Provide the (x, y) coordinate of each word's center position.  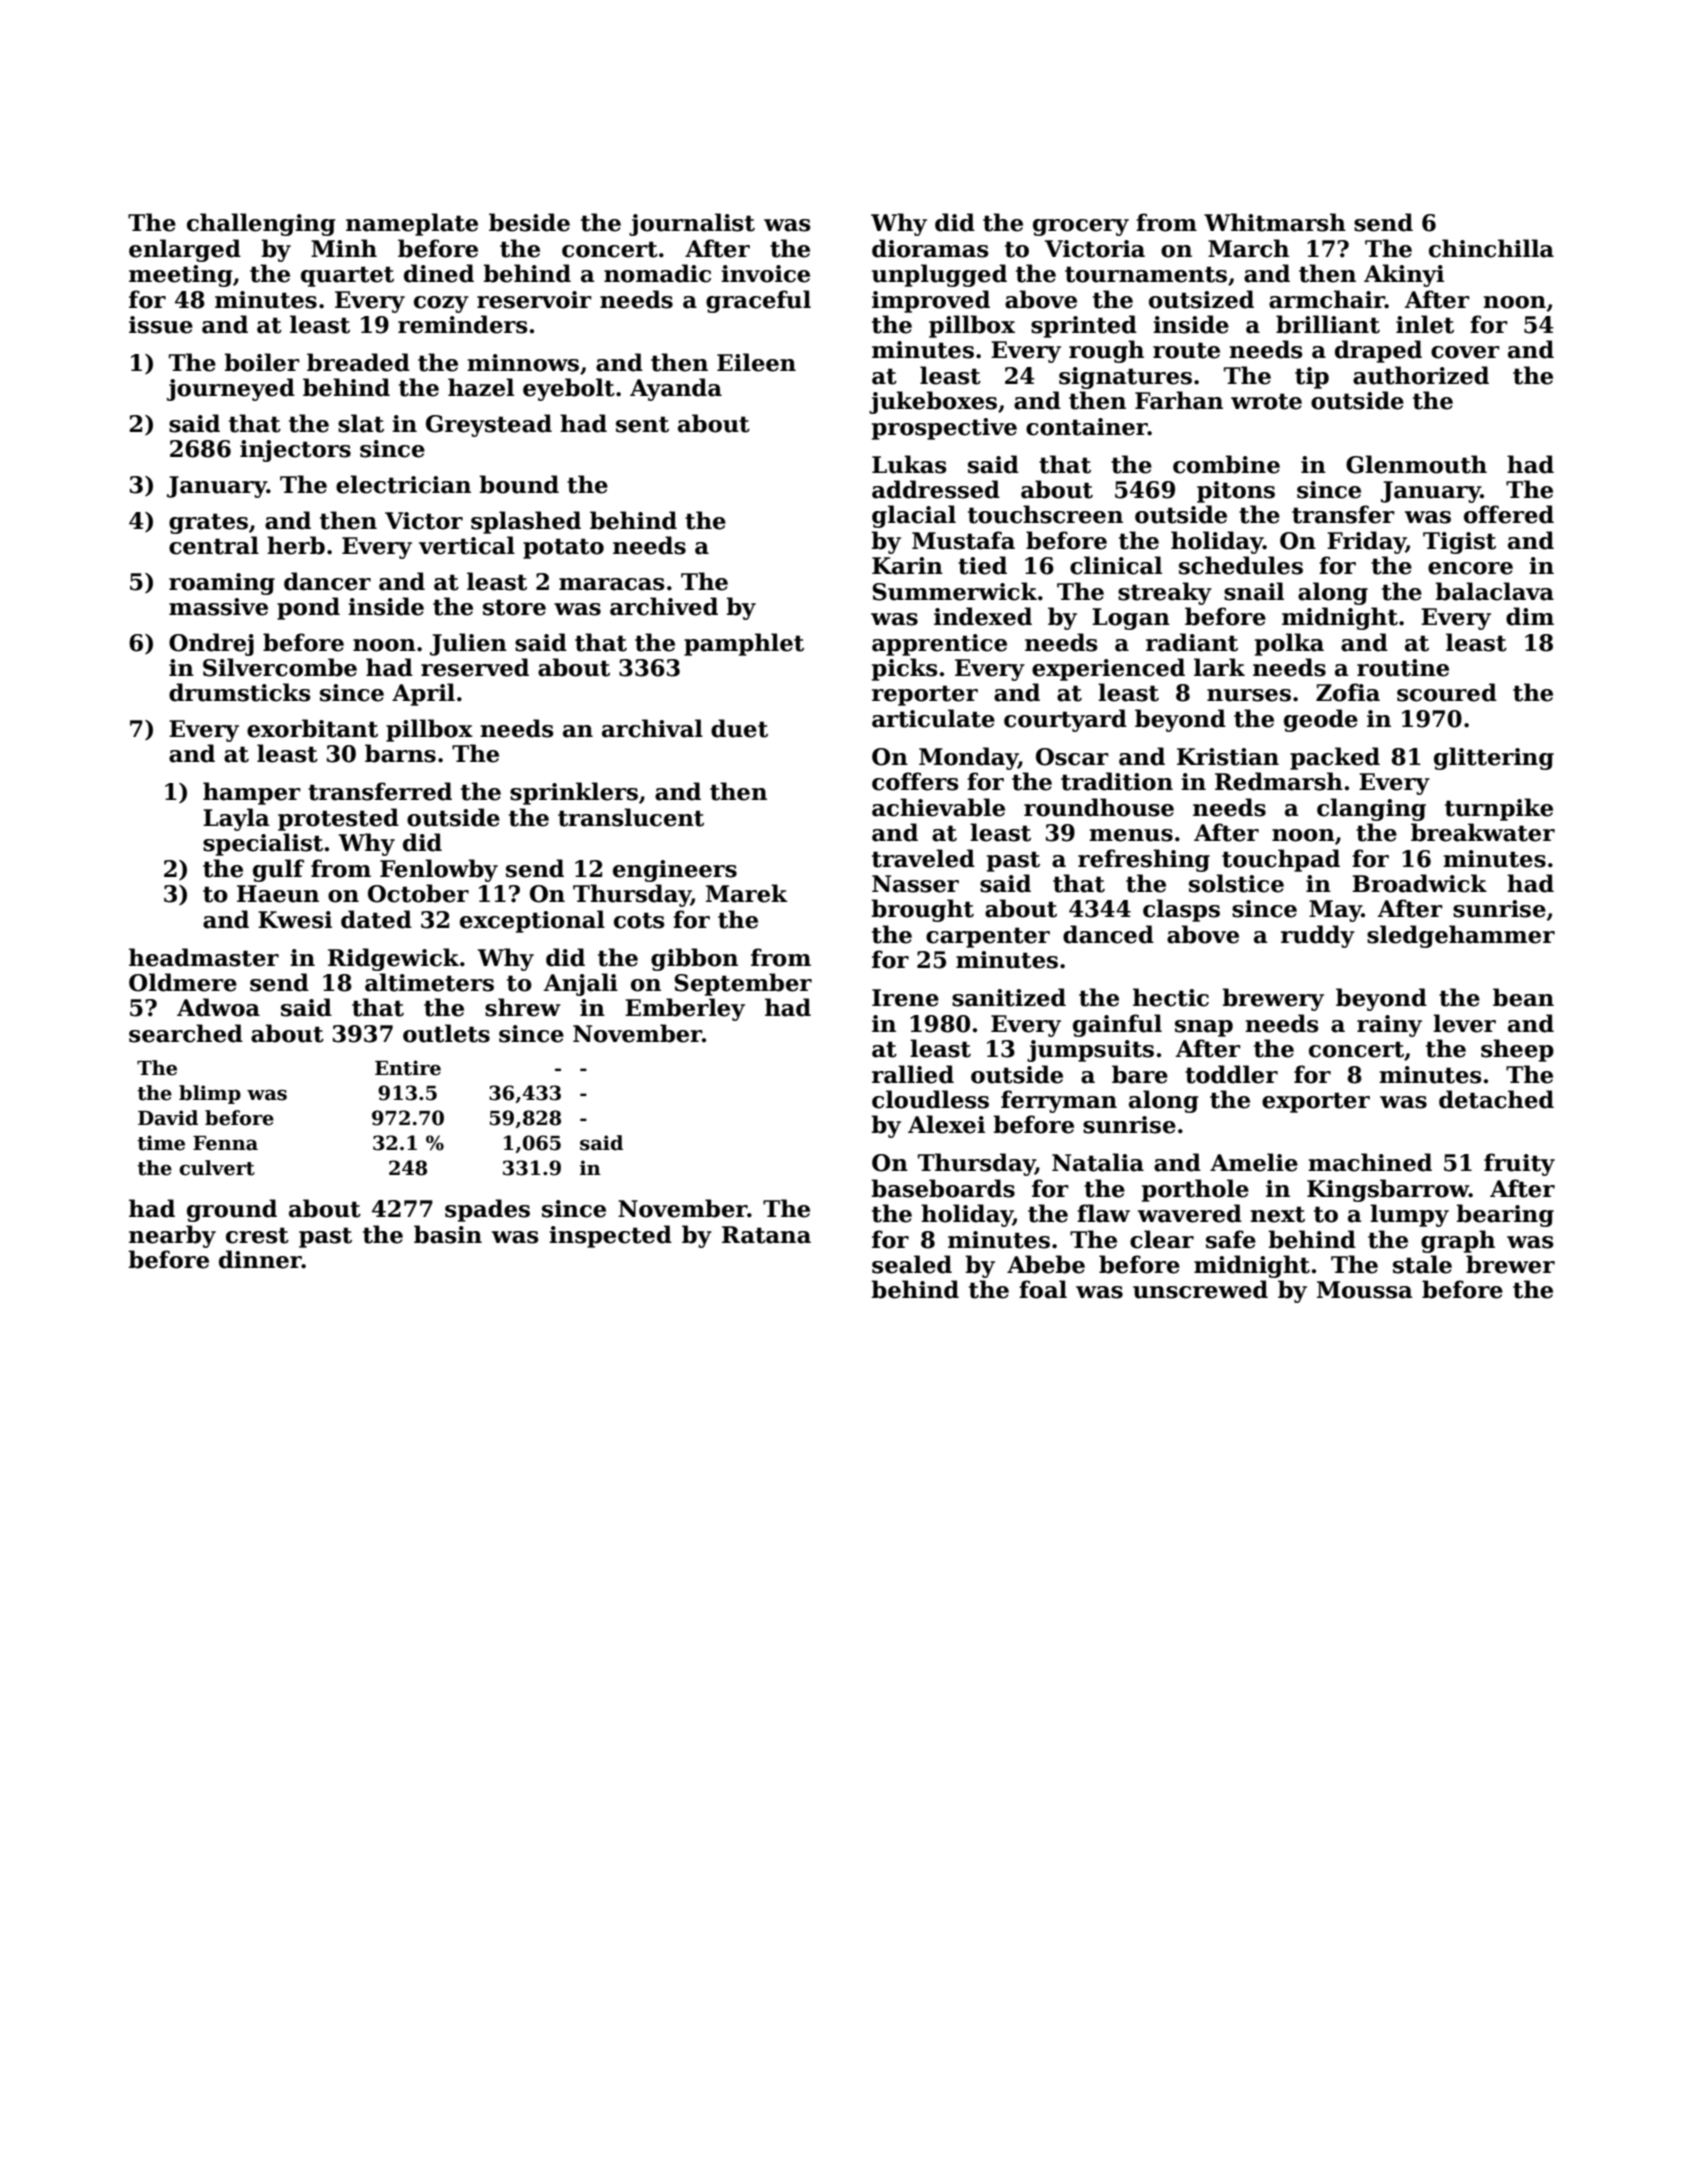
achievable (938, 807)
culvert (217, 1168)
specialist (263, 844)
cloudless (930, 1099)
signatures (1125, 378)
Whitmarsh (1275, 222)
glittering (1494, 758)
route (1186, 350)
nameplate (412, 224)
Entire (408, 1068)
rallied (913, 1074)
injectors (295, 451)
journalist (692, 224)
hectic (1171, 997)
